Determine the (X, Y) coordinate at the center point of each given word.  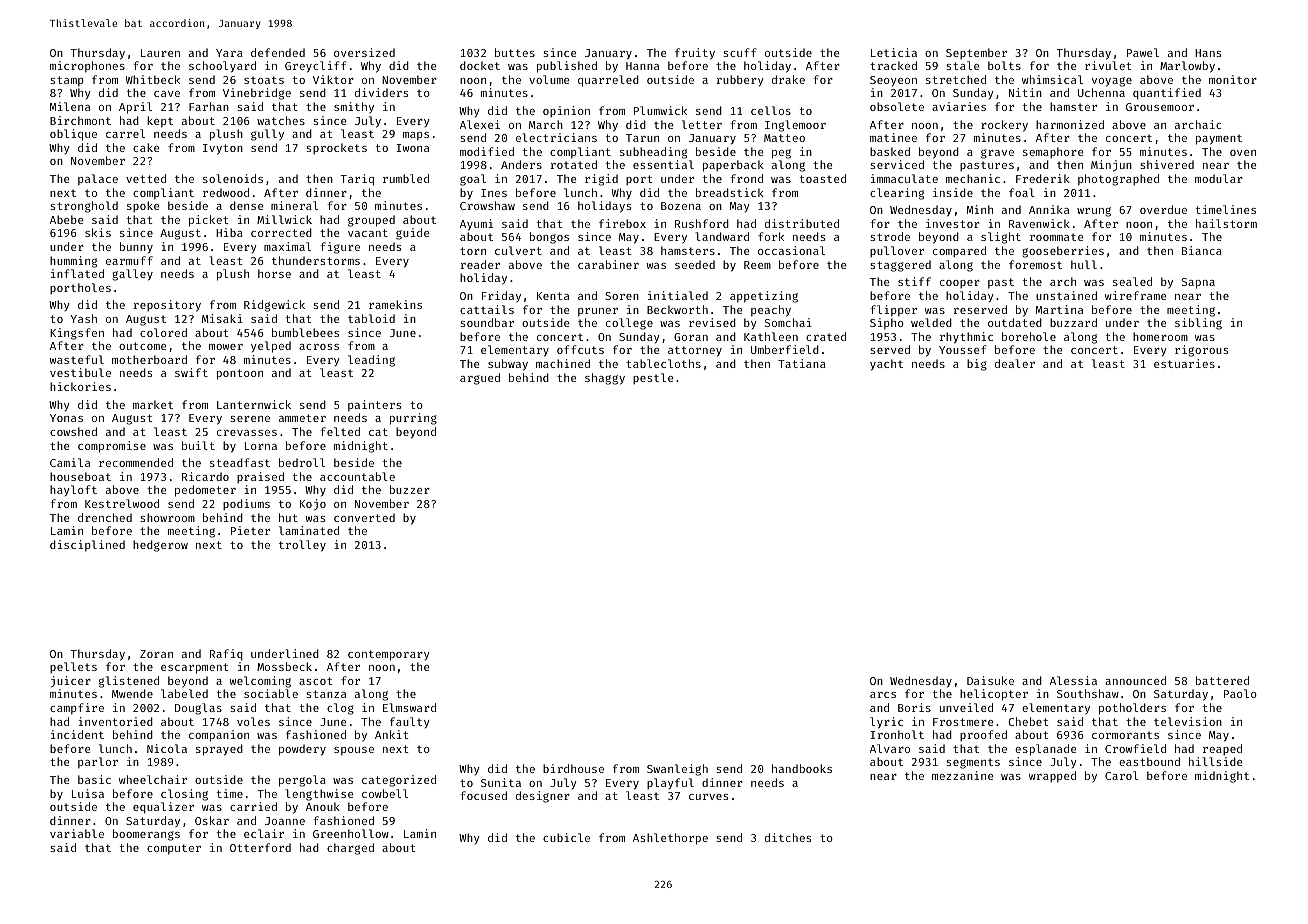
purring (413, 419)
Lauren (160, 53)
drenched (105, 517)
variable (77, 833)
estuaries (1184, 363)
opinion (566, 111)
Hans (1208, 53)
